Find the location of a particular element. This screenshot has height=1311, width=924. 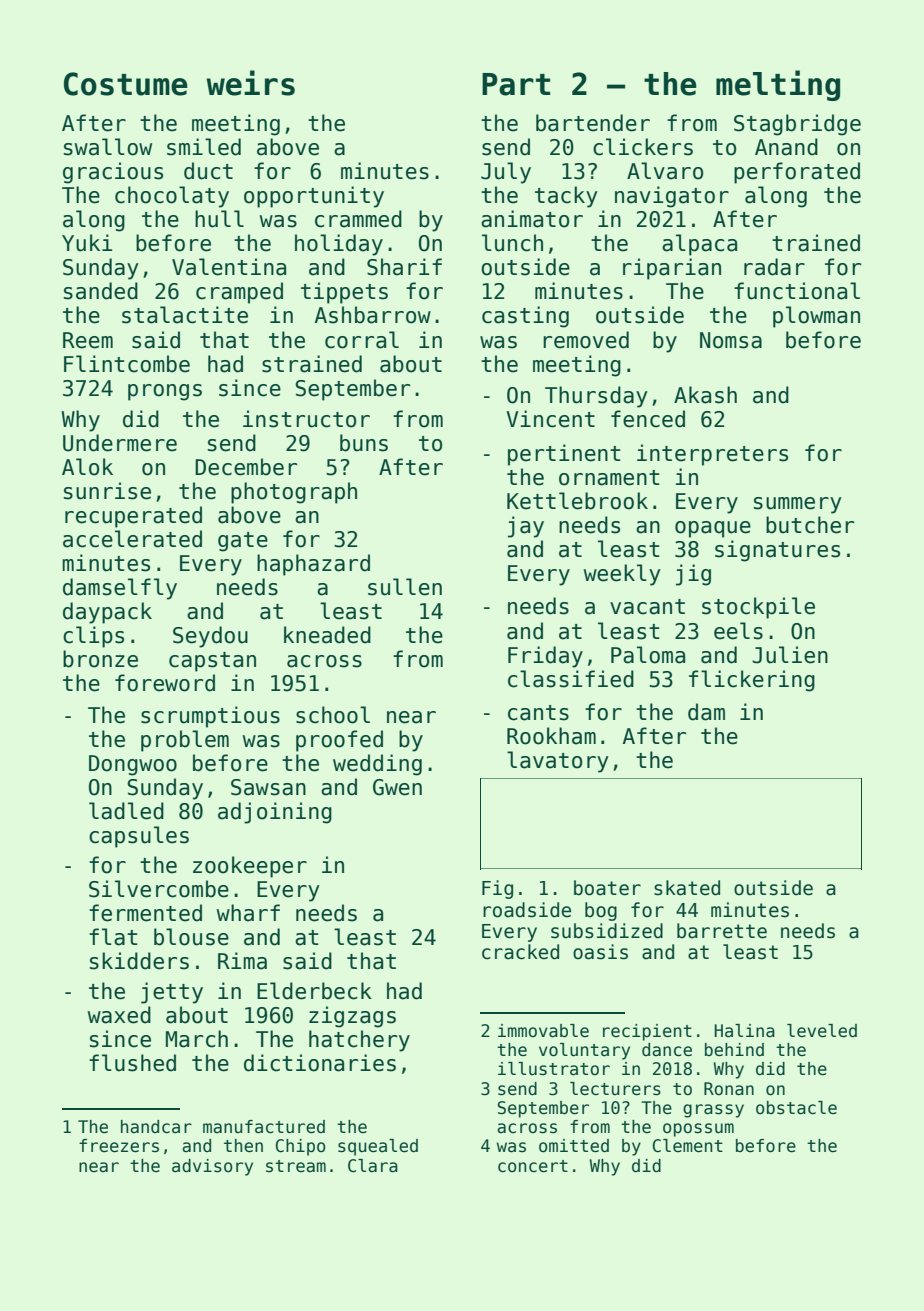

casting is located at coordinates (525, 317).
